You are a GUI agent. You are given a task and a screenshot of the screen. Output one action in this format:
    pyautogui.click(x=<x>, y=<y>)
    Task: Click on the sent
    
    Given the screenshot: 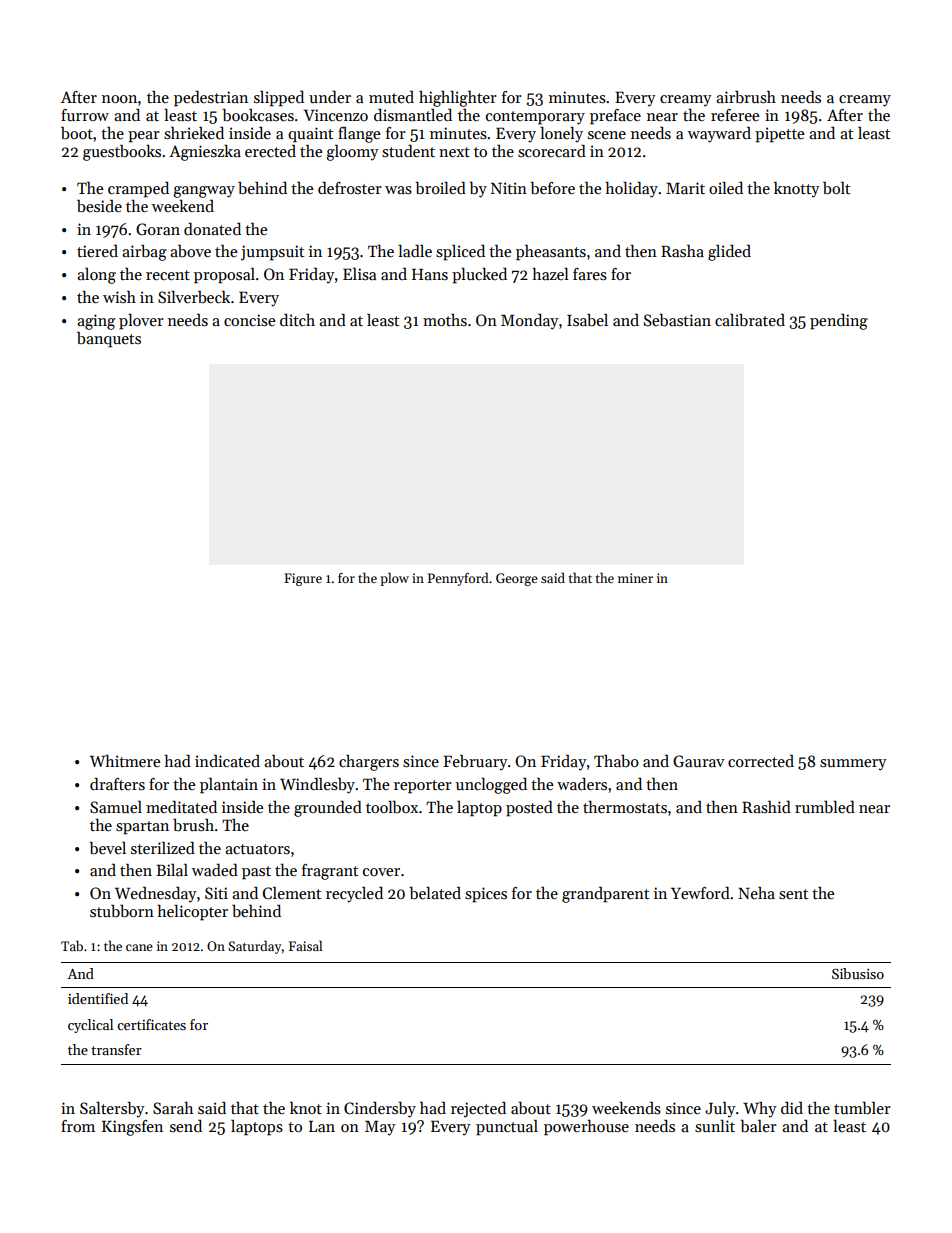 What is the action you would take?
    pyautogui.click(x=793, y=894)
